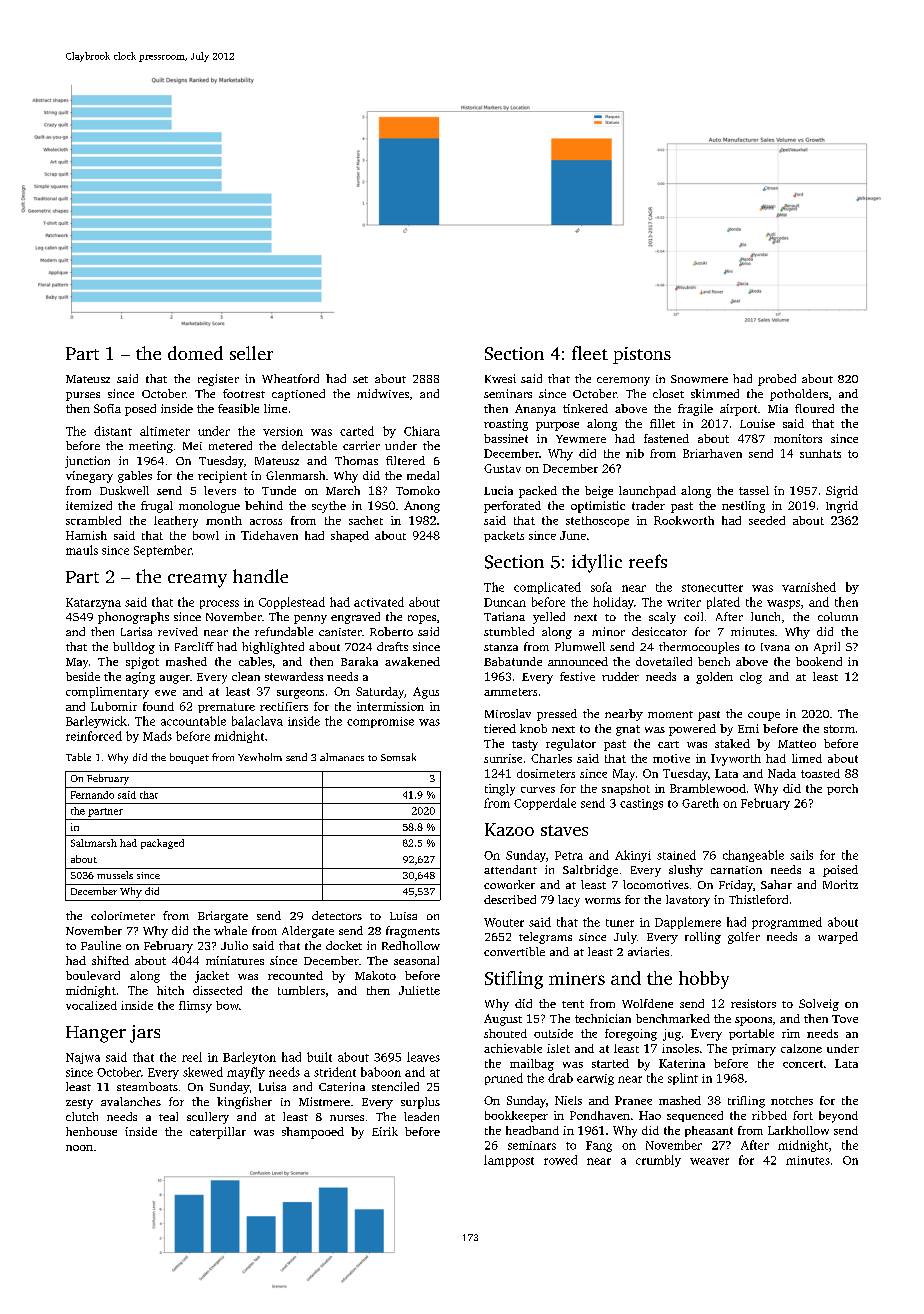  What do you see at coordinates (113, 431) in the page?
I see `distant` at bounding box center [113, 431].
